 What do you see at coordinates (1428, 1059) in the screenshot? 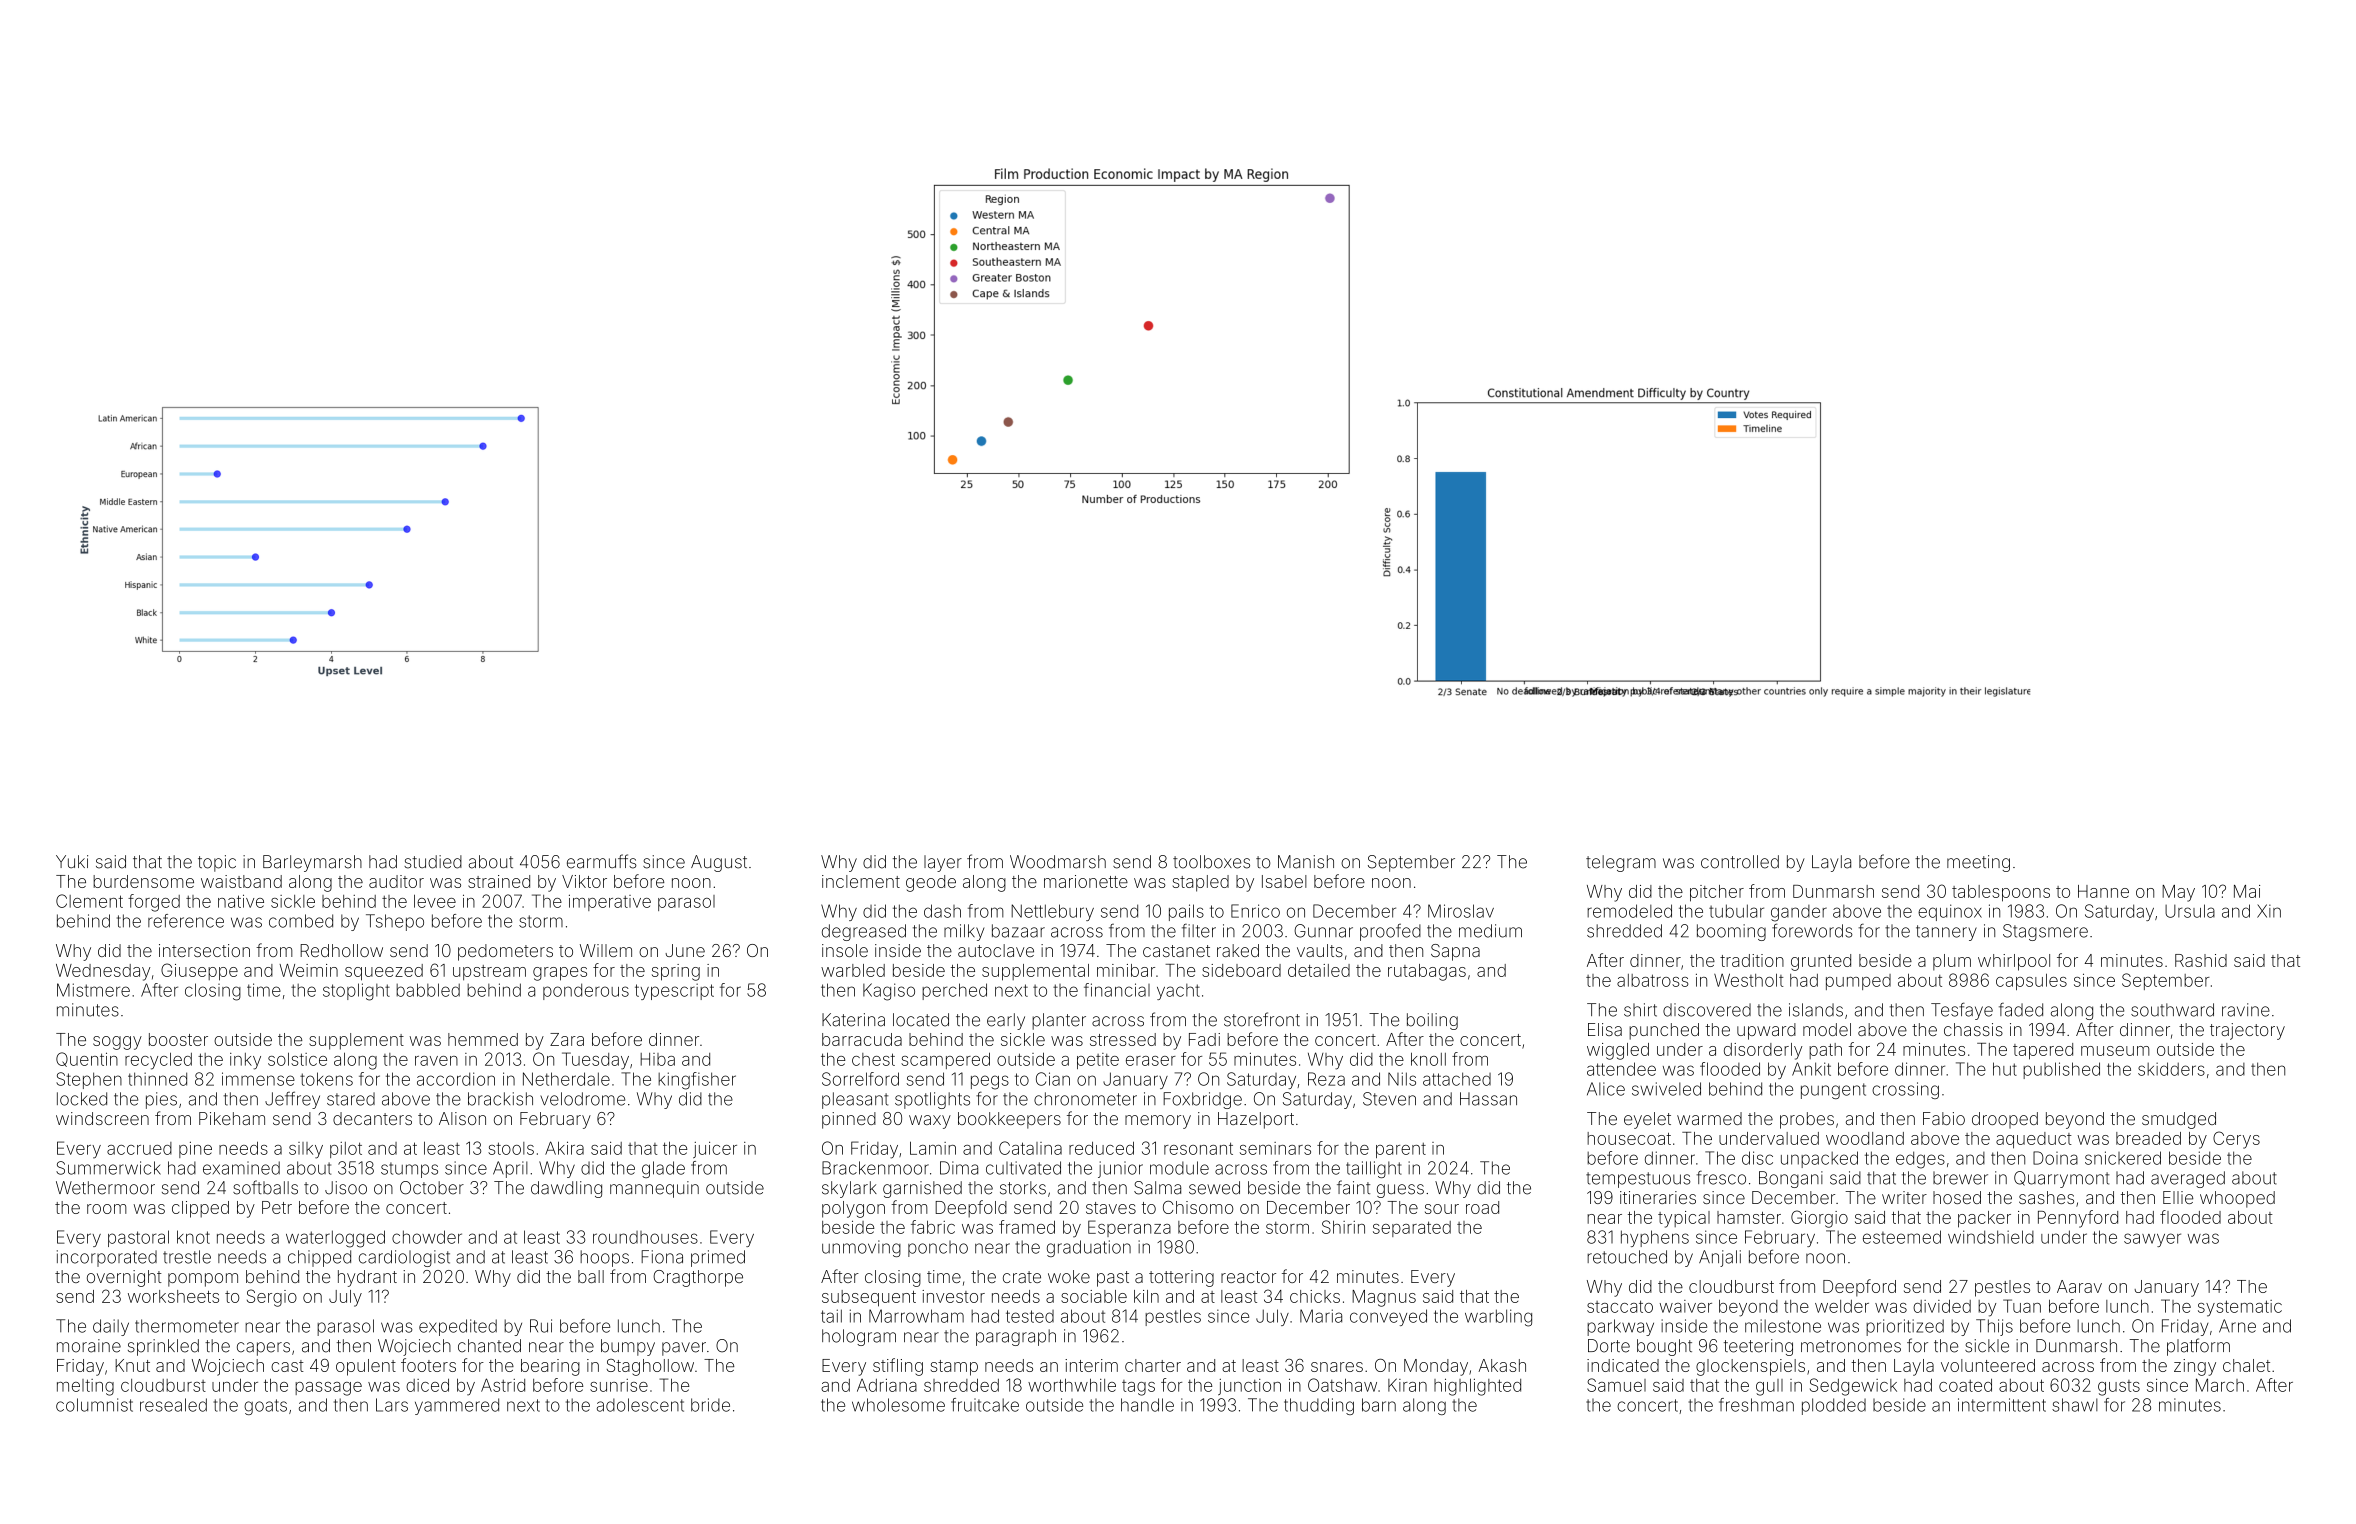
I see `knoll` at bounding box center [1428, 1059].
